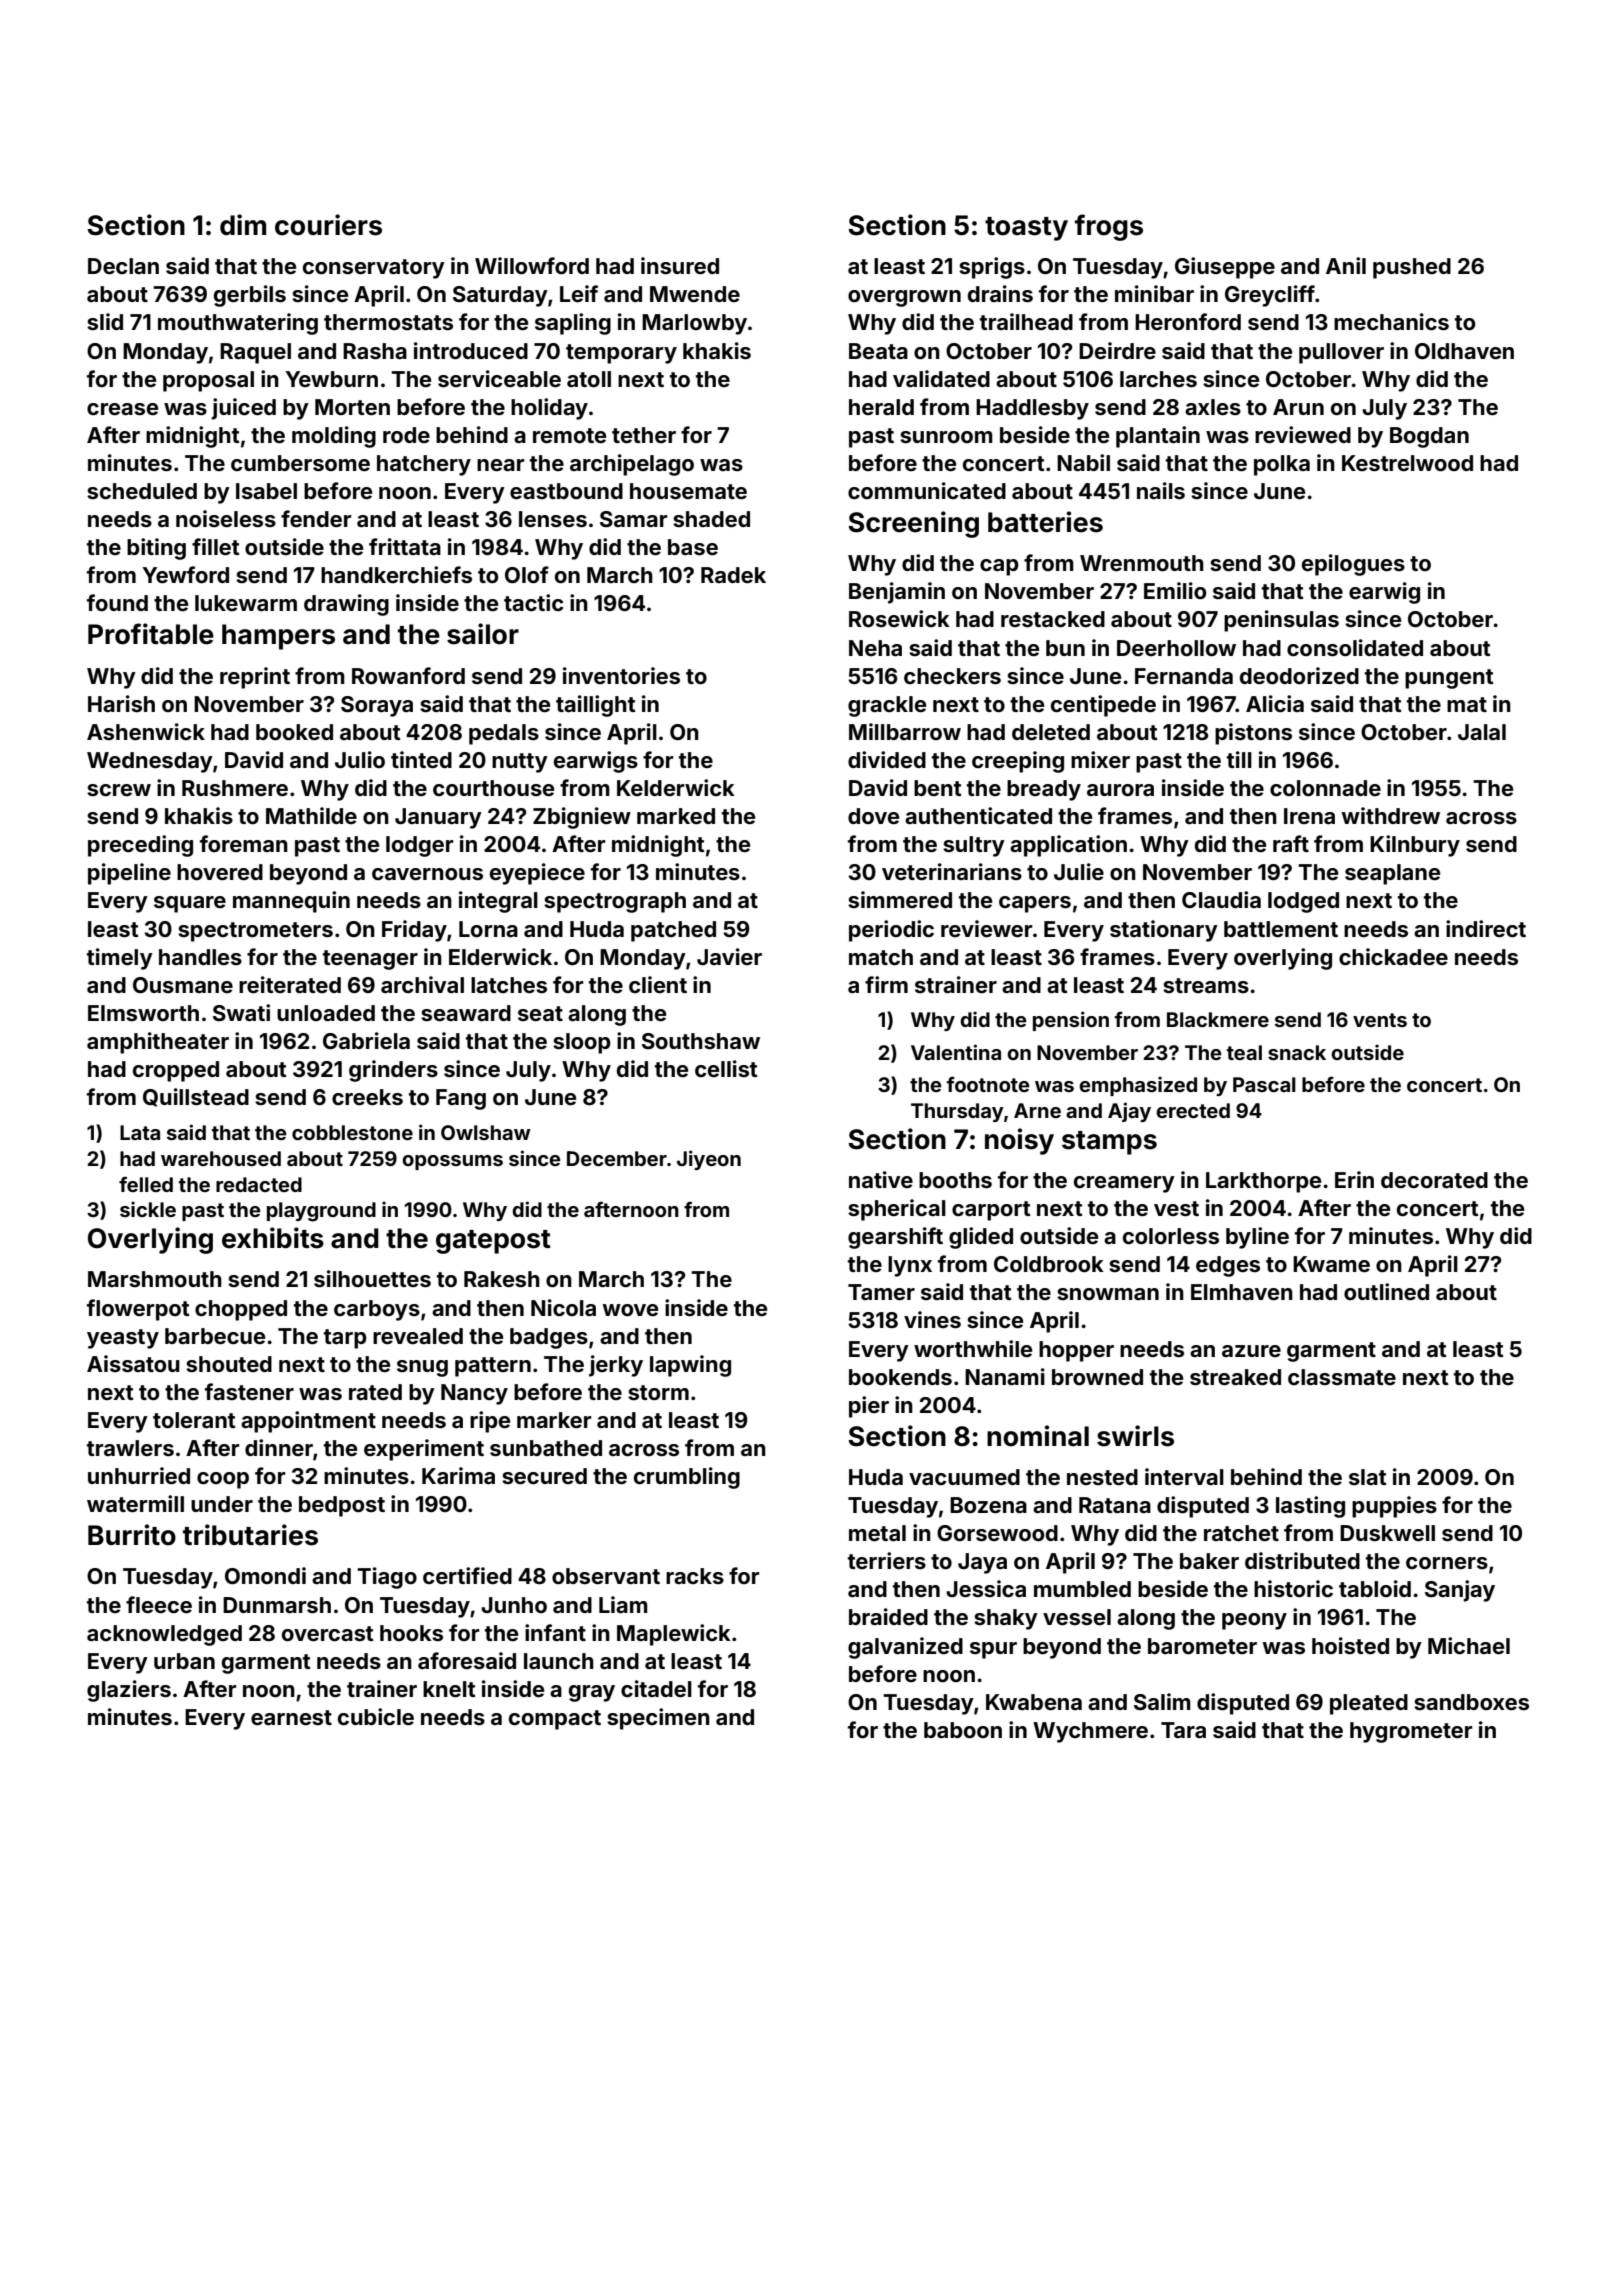  Describe the element at coordinates (555, 1720) in the document. I see `compact` at that location.
